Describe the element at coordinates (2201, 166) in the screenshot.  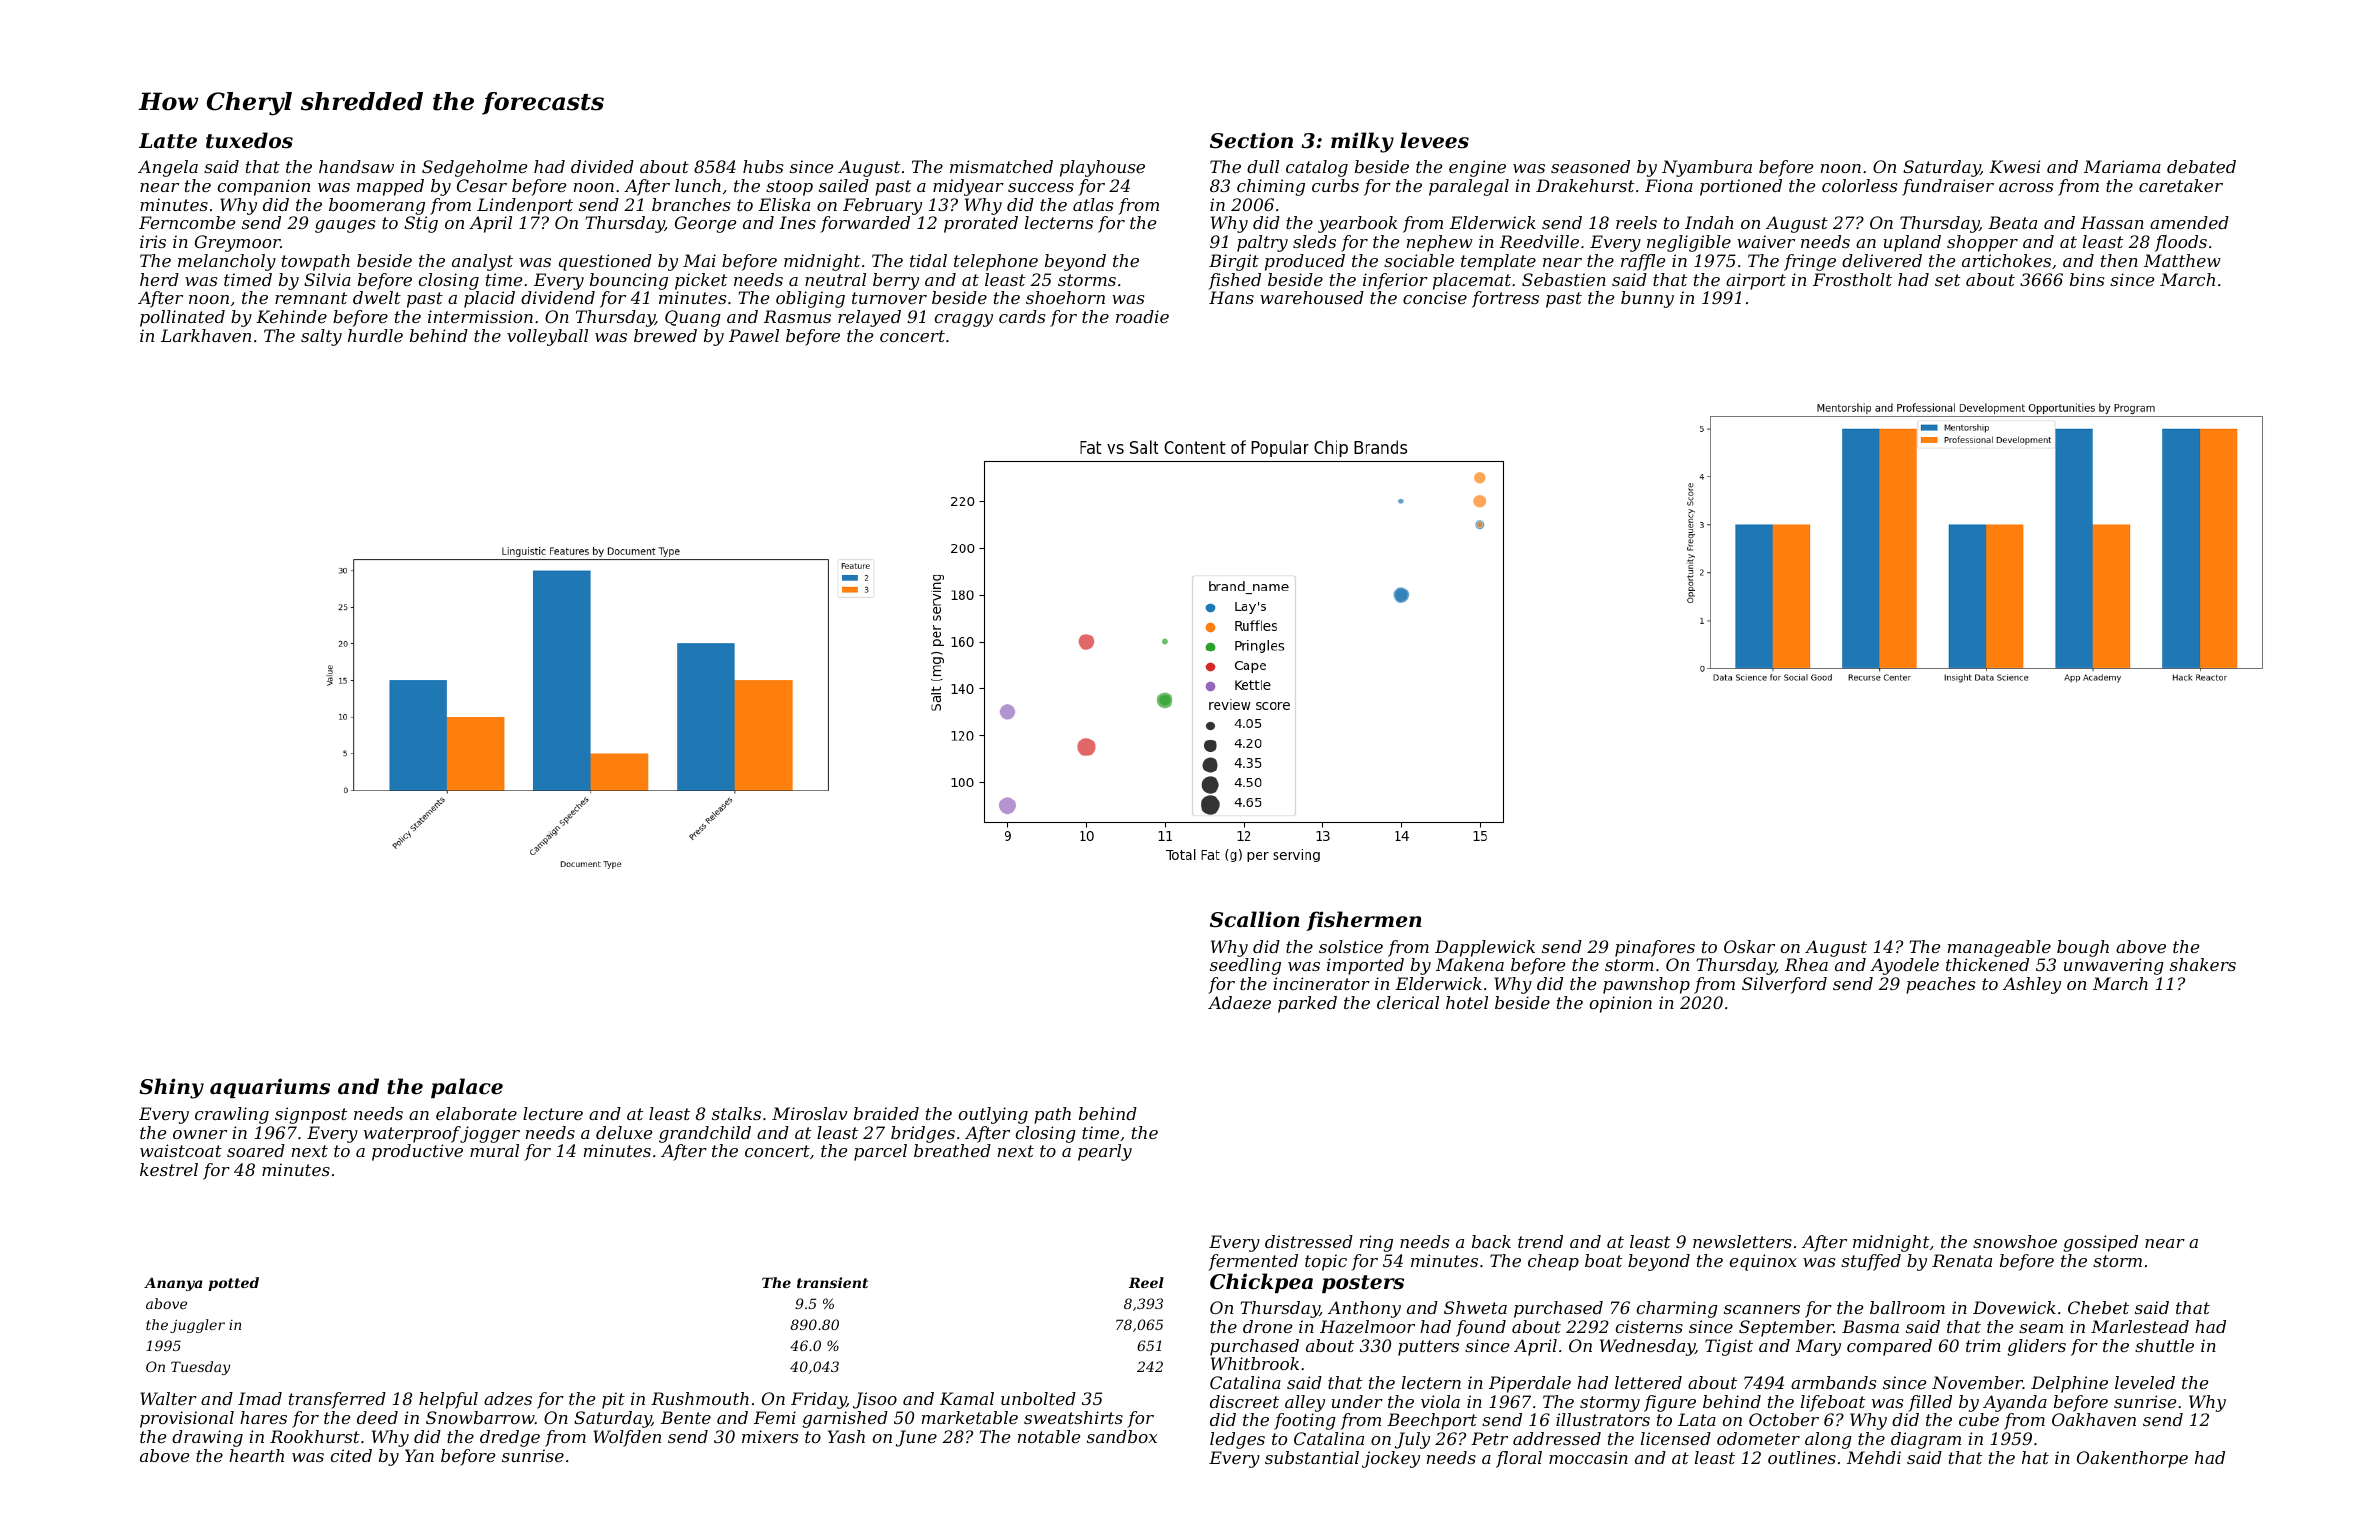
I see `debated` at that location.
